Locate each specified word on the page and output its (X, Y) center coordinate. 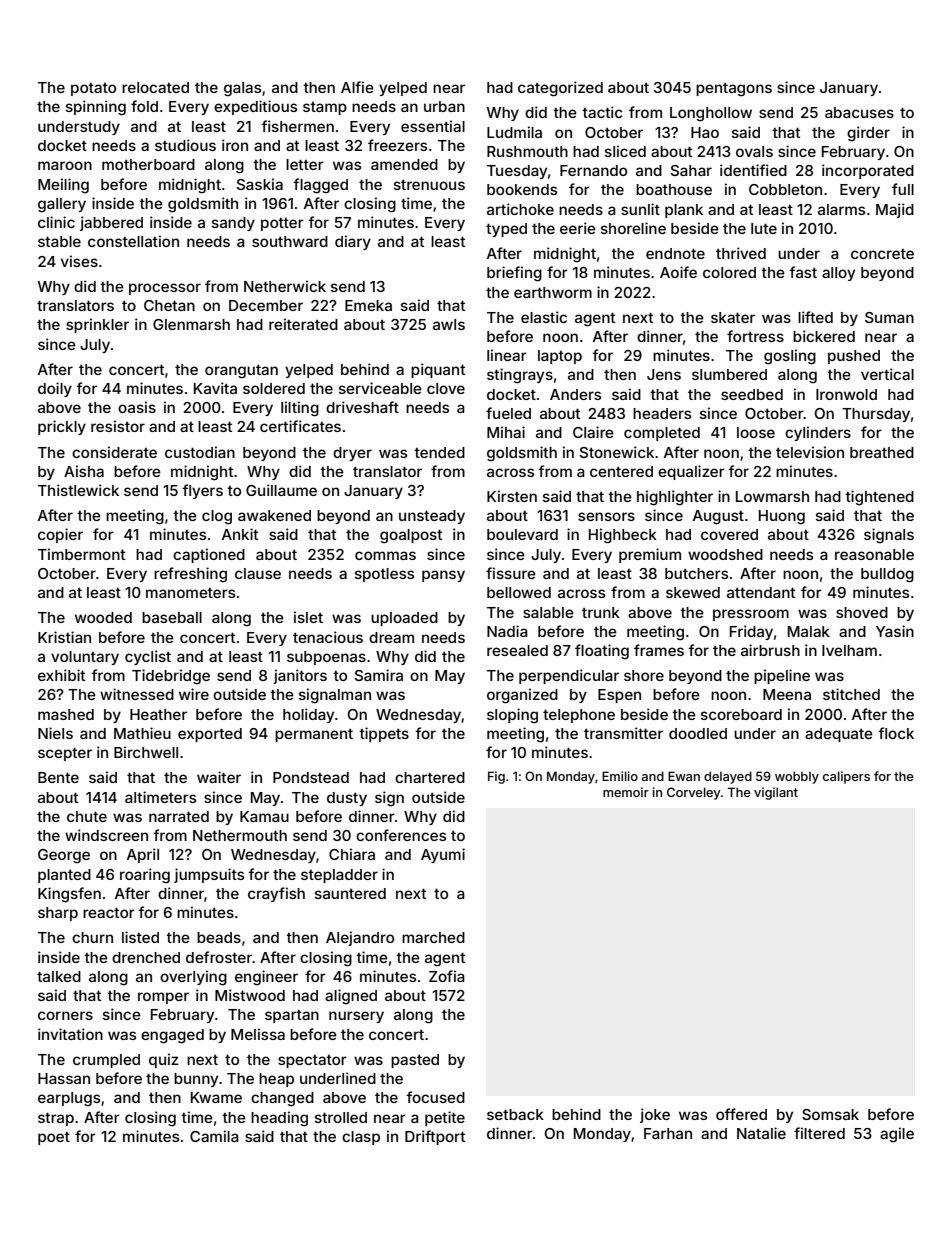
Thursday (876, 415)
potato (93, 89)
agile (897, 1135)
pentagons (734, 90)
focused (435, 1097)
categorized (560, 89)
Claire (593, 432)
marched (433, 937)
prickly (62, 427)
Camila (214, 1136)
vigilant (776, 793)
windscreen (106, 835)
